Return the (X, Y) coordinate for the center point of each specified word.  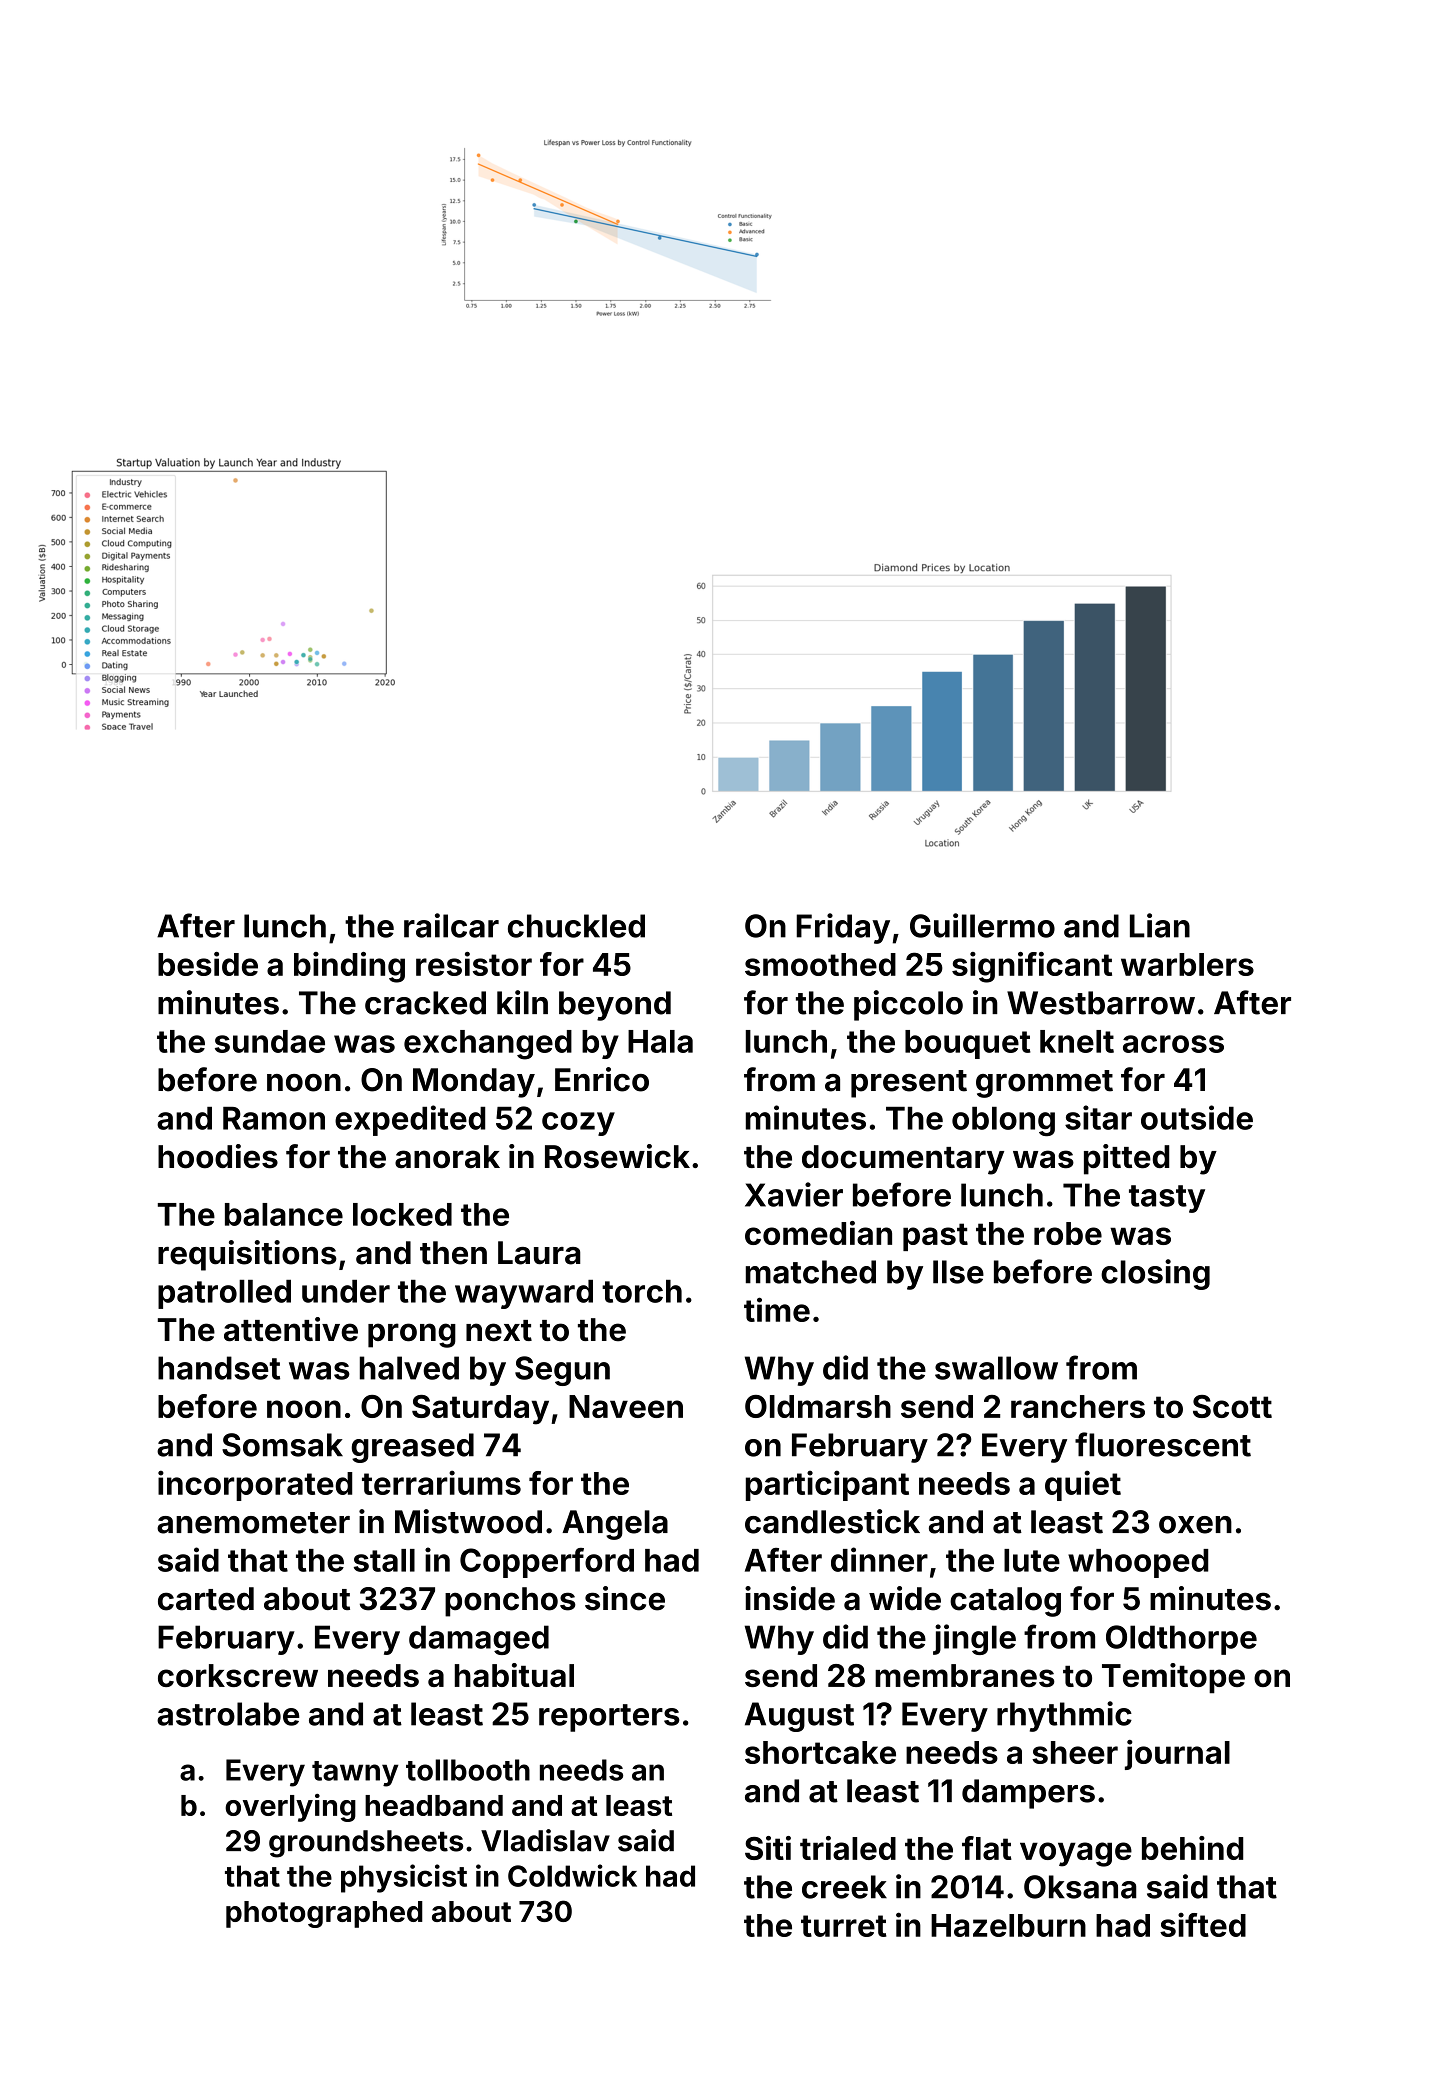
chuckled (576, 926)
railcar (451, 925)
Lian (1160, 925)
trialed (848, 1848)
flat (987, 1848)
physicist (404, 1878)
